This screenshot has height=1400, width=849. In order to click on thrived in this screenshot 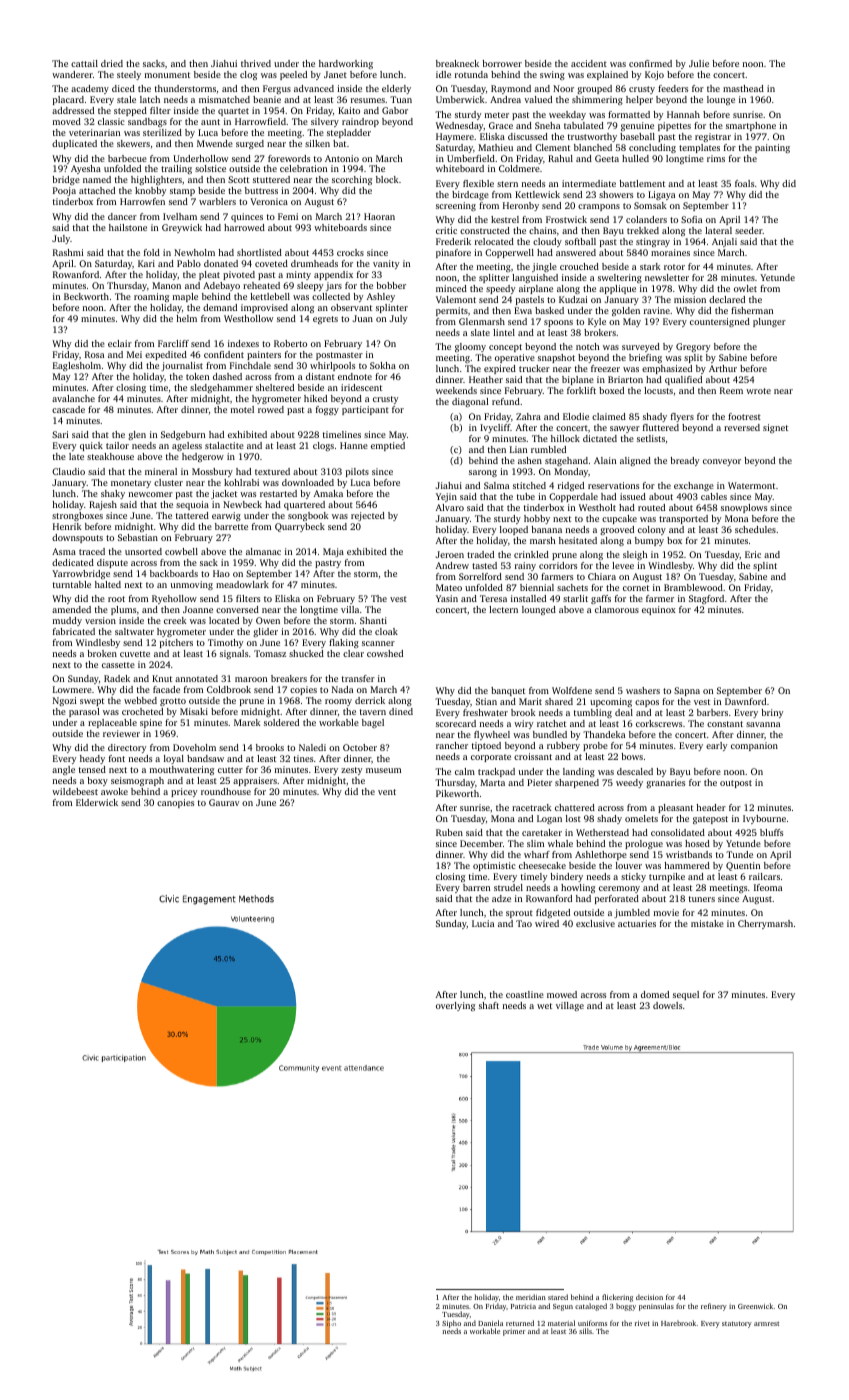, I will do `click(256, 63)`.
